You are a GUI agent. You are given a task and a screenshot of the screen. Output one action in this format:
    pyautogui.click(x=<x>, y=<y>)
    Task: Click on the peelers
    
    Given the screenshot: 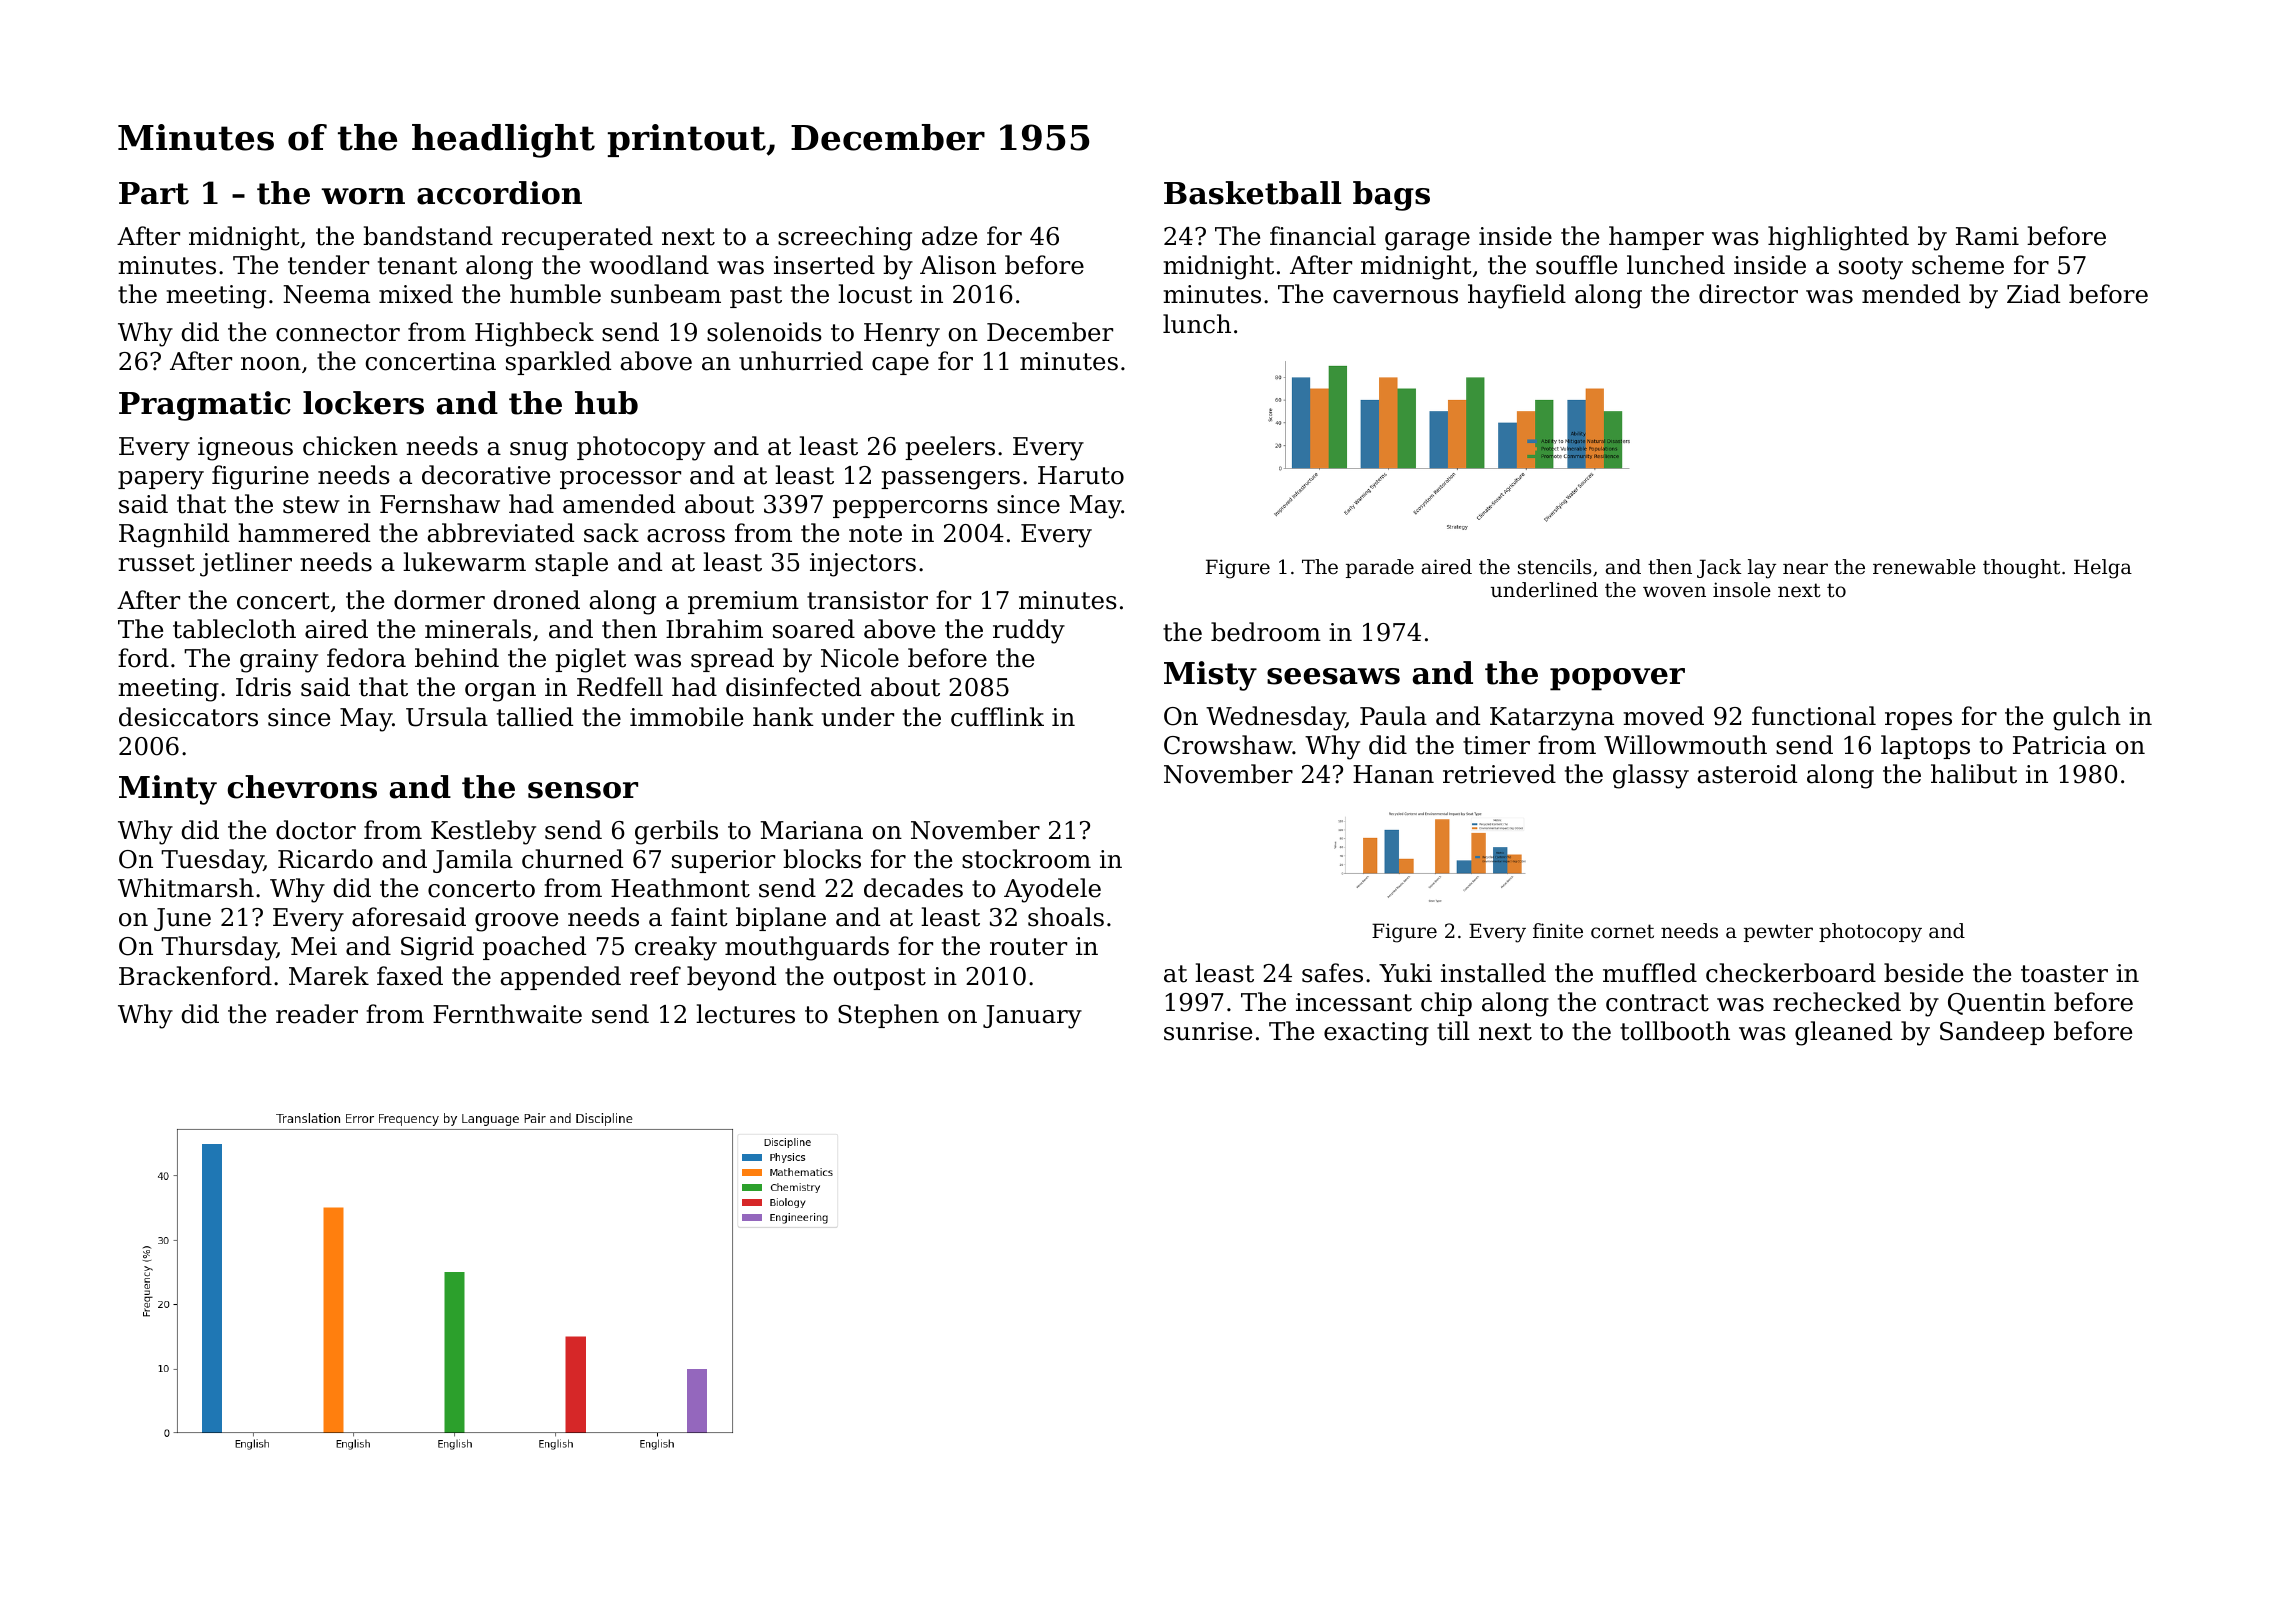 What is the action you would take?
    pyautogui.click(x=950, y=448)
